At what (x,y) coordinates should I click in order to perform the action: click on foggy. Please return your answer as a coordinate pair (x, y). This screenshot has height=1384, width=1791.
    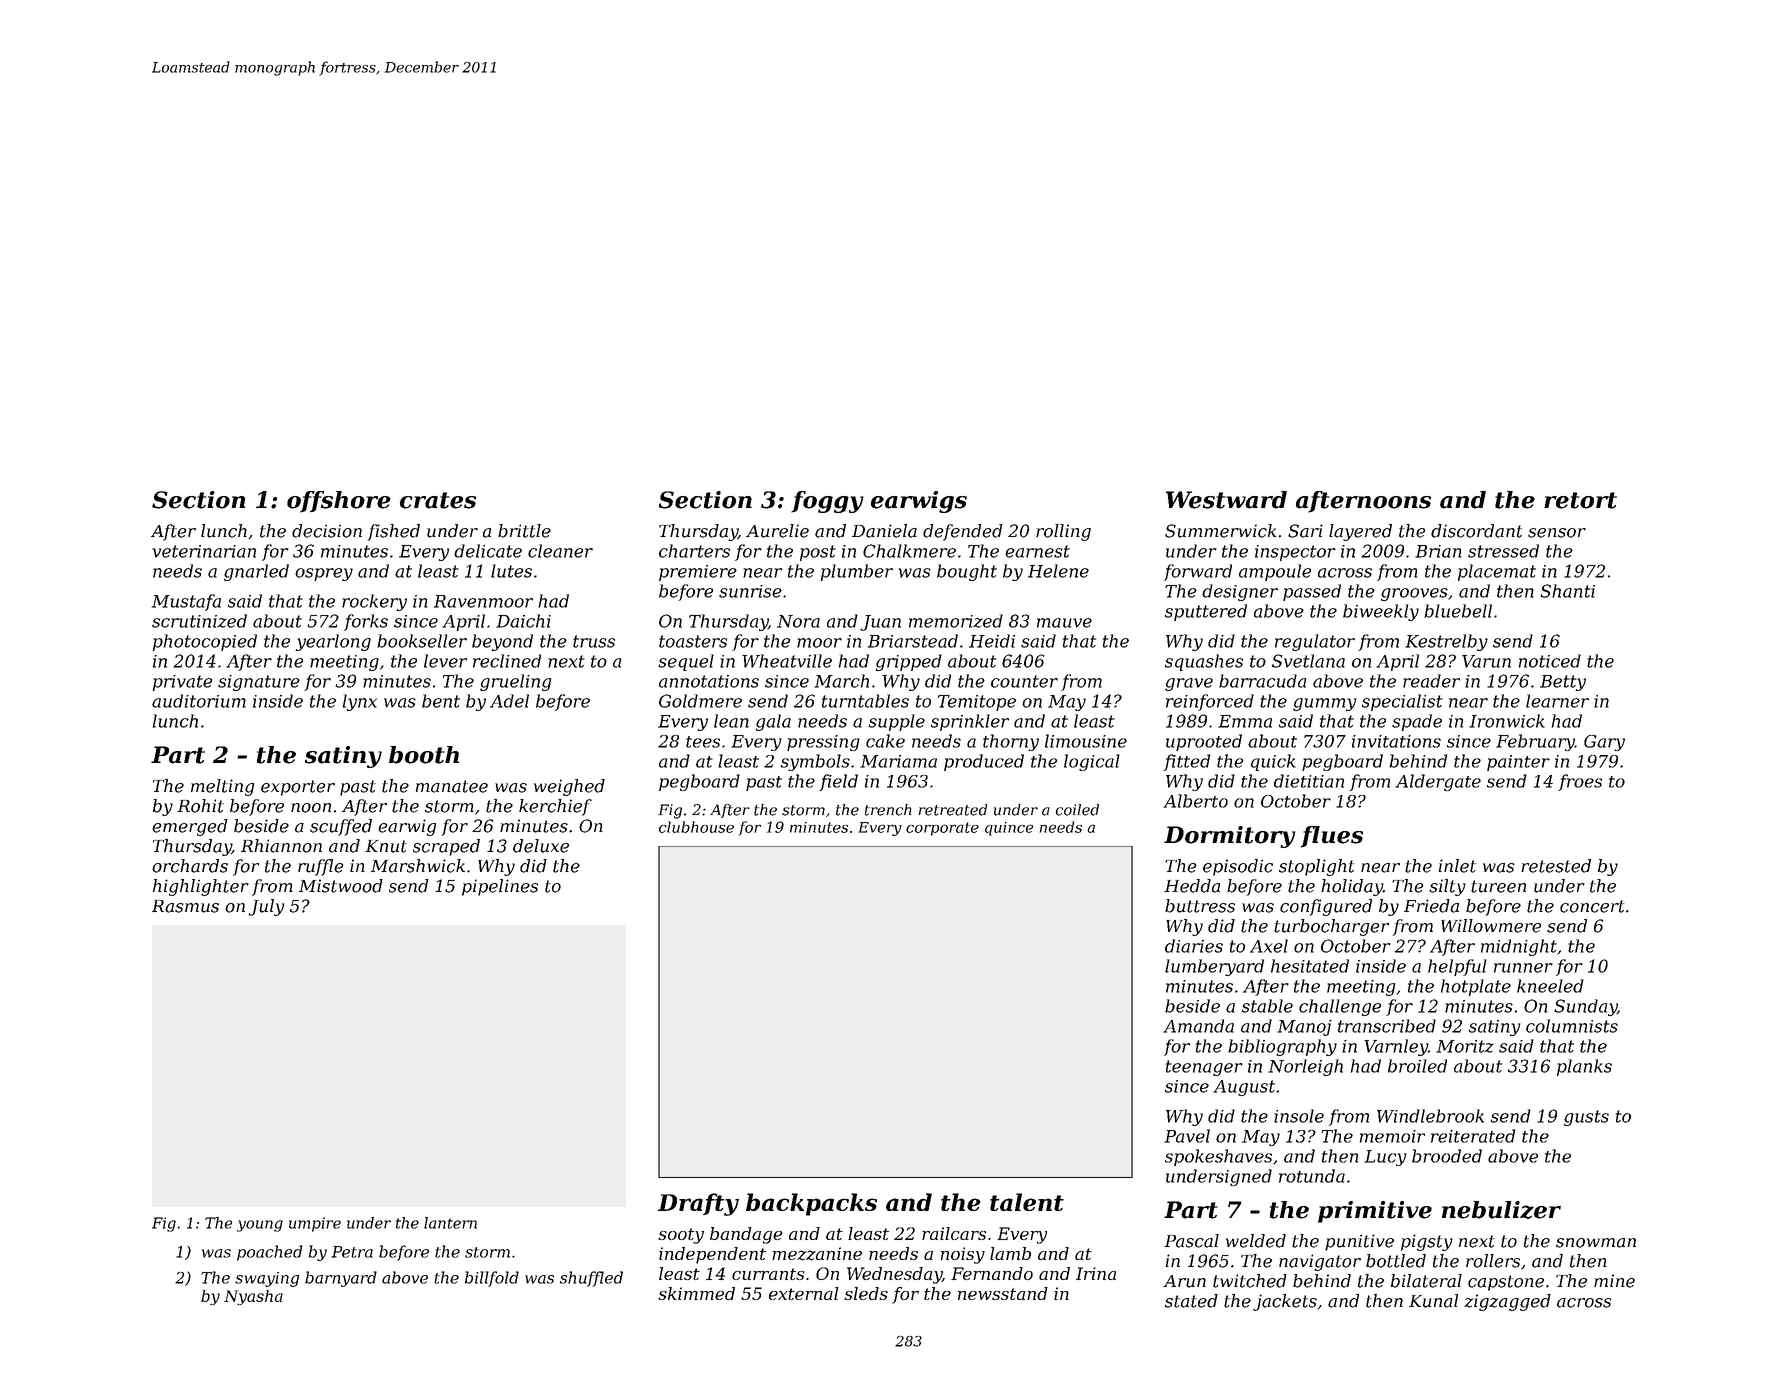
    Looking at the image, I should click on (827, 502).
